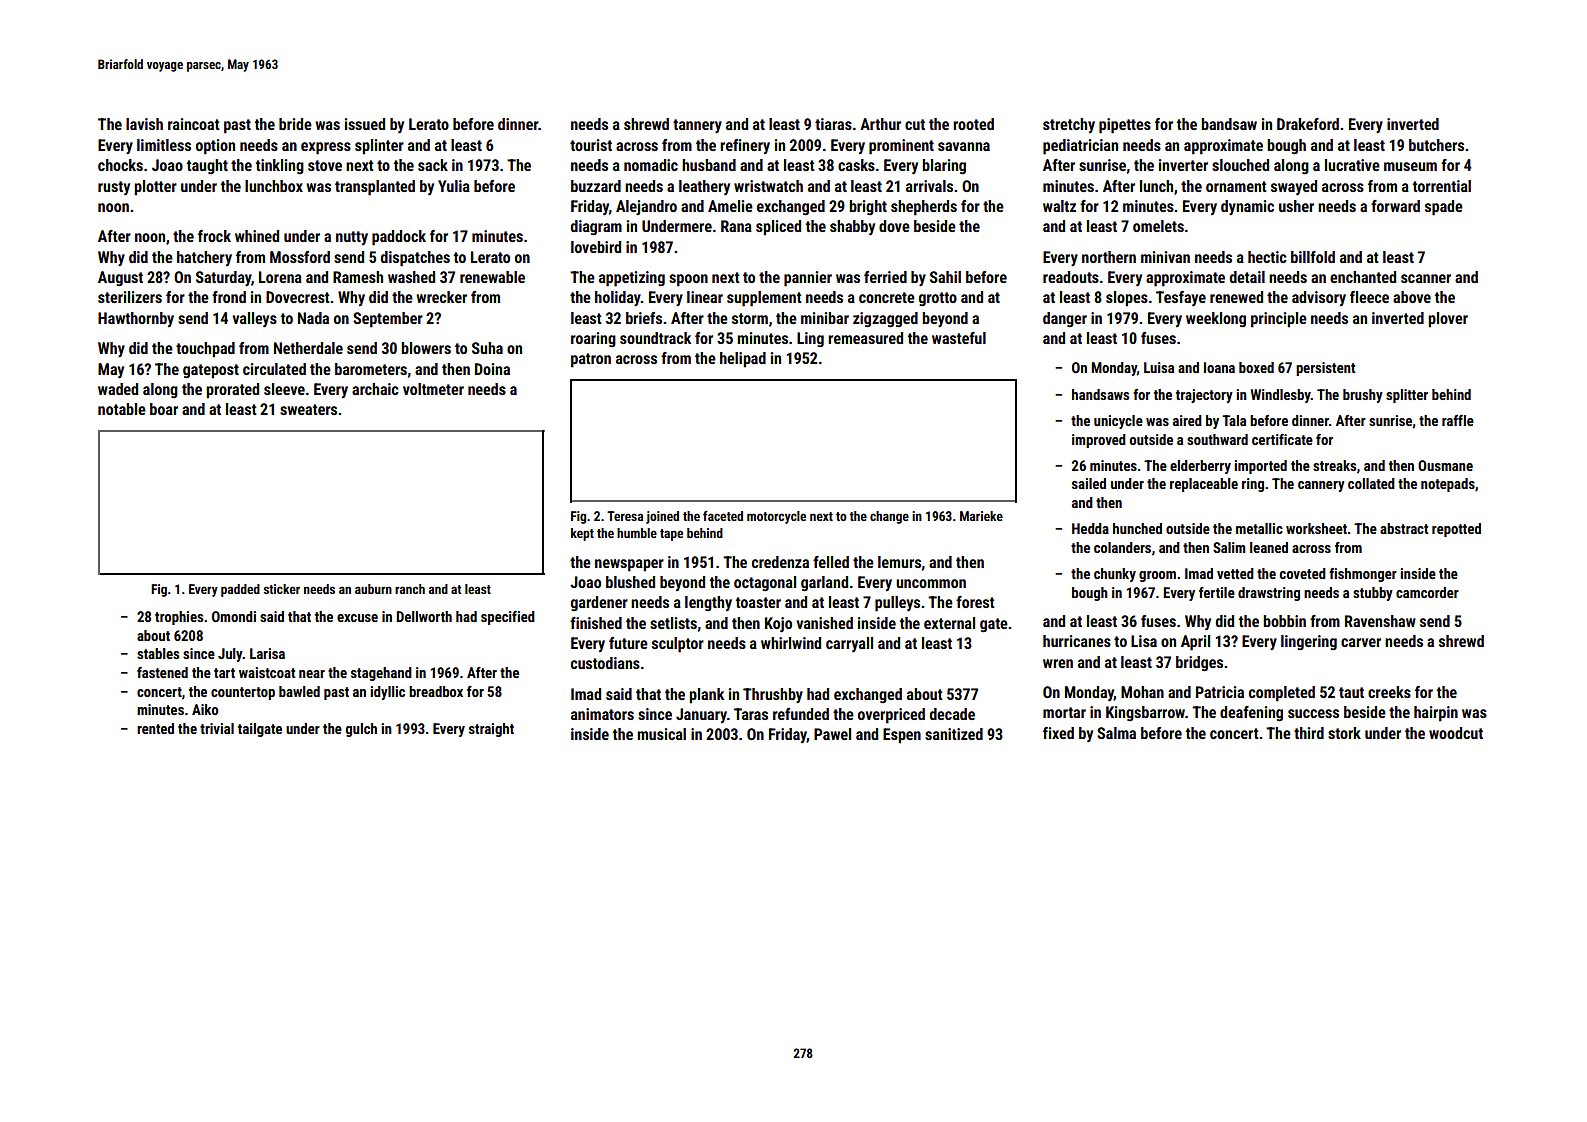 This page has width=1587, height=1122. Describe the element at coordinates (954, 734) in the page. I see `sanitized` at that location.
